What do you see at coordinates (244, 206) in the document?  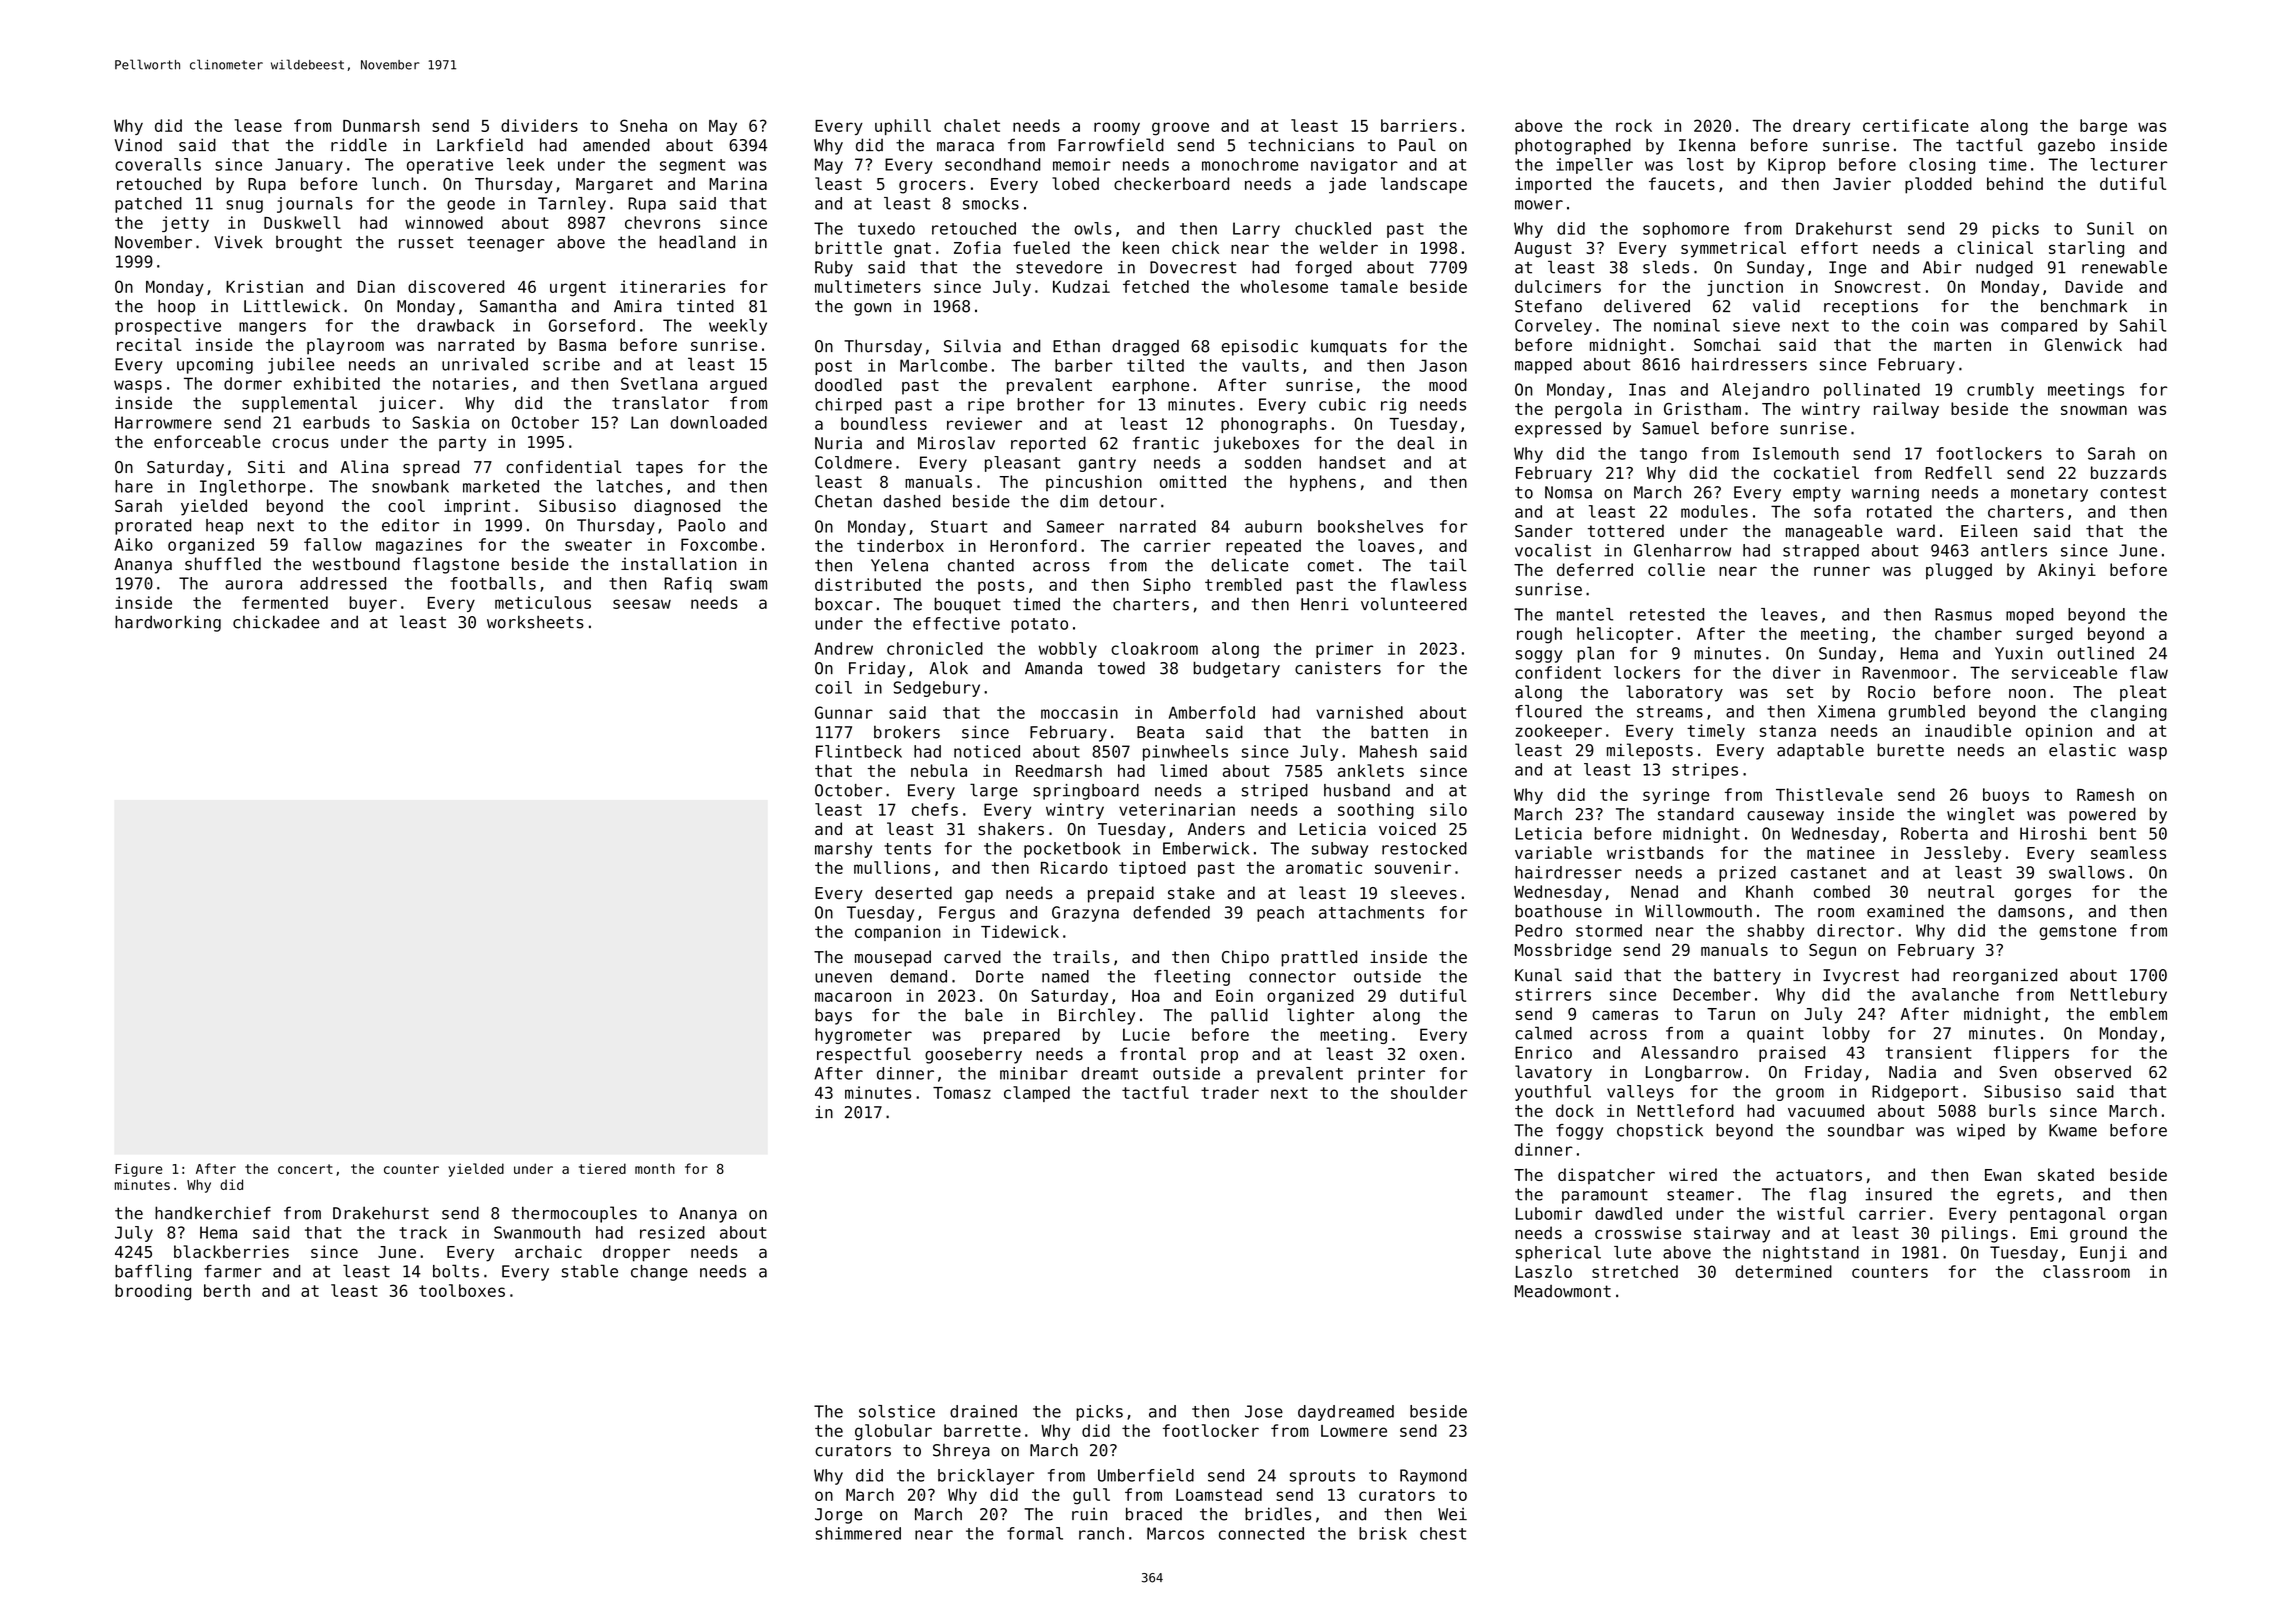 I see `snug` at bounding box center [244, 206].
